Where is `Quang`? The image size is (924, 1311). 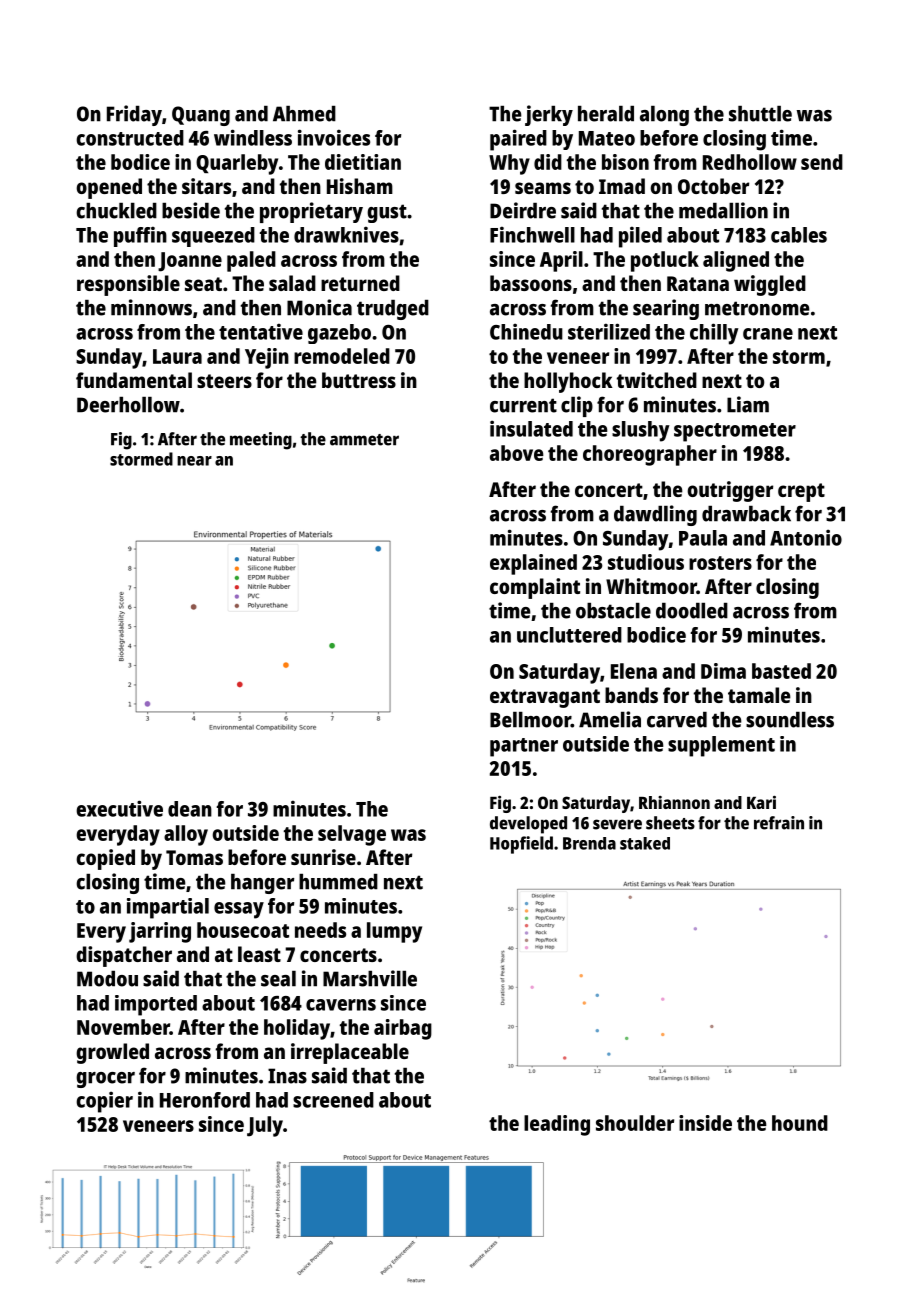
Quang is located at coordinates (201, 116).
